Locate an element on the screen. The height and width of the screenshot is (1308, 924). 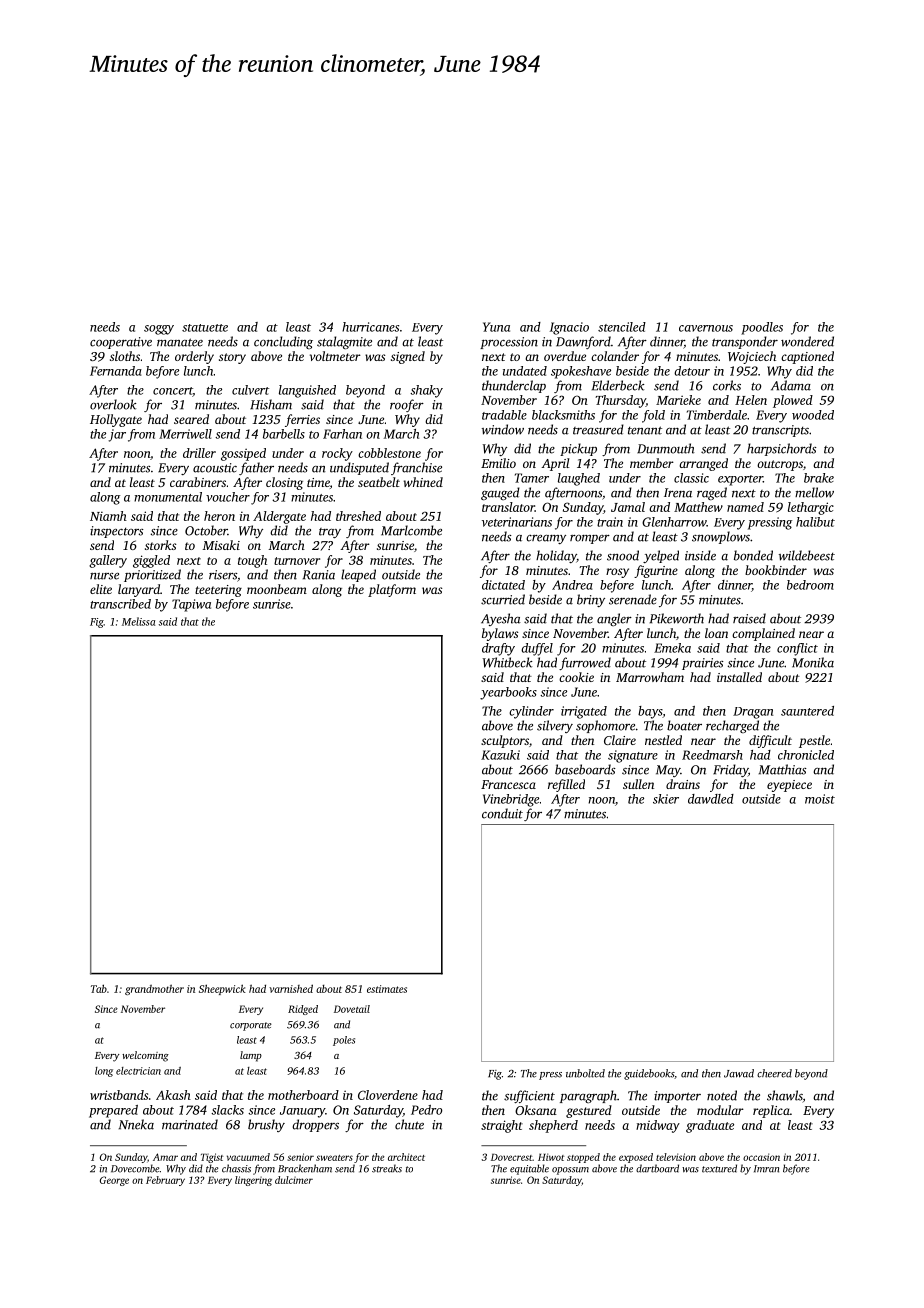
leaped is located at coordinates (358, 575).
